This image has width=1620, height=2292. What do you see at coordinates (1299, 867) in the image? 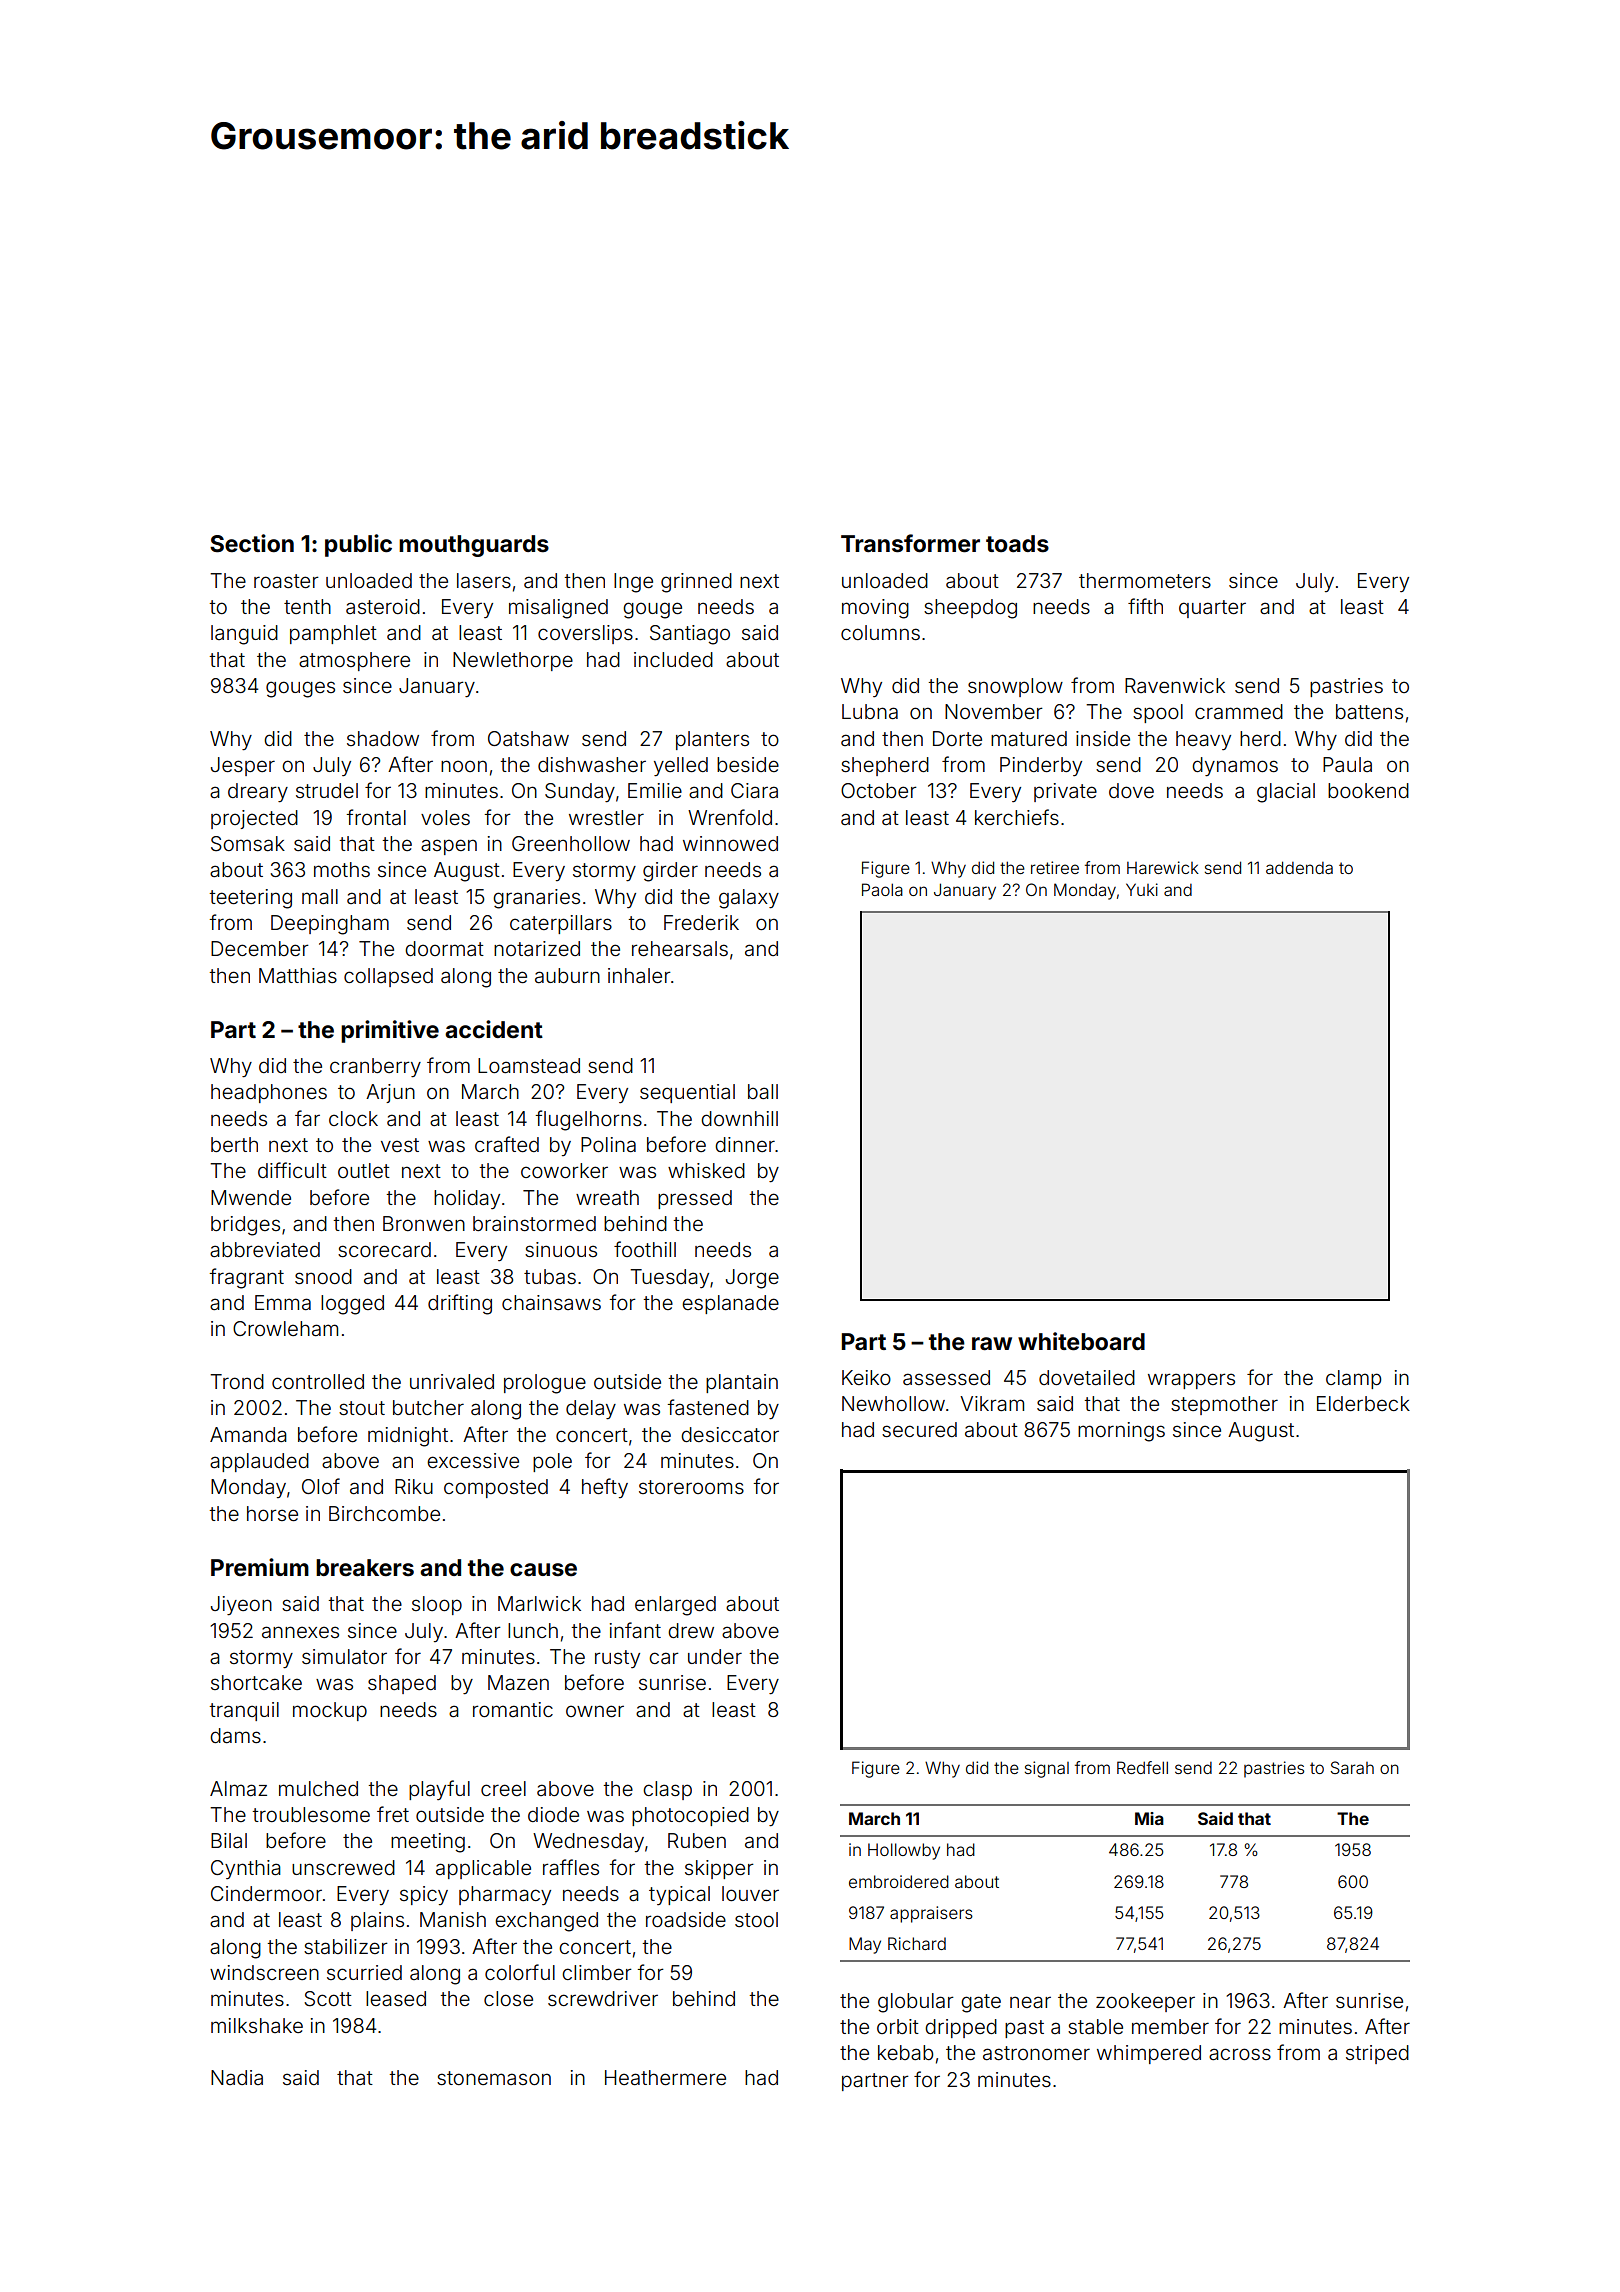
I see `addenda` at bounding box center [1299, 867].
